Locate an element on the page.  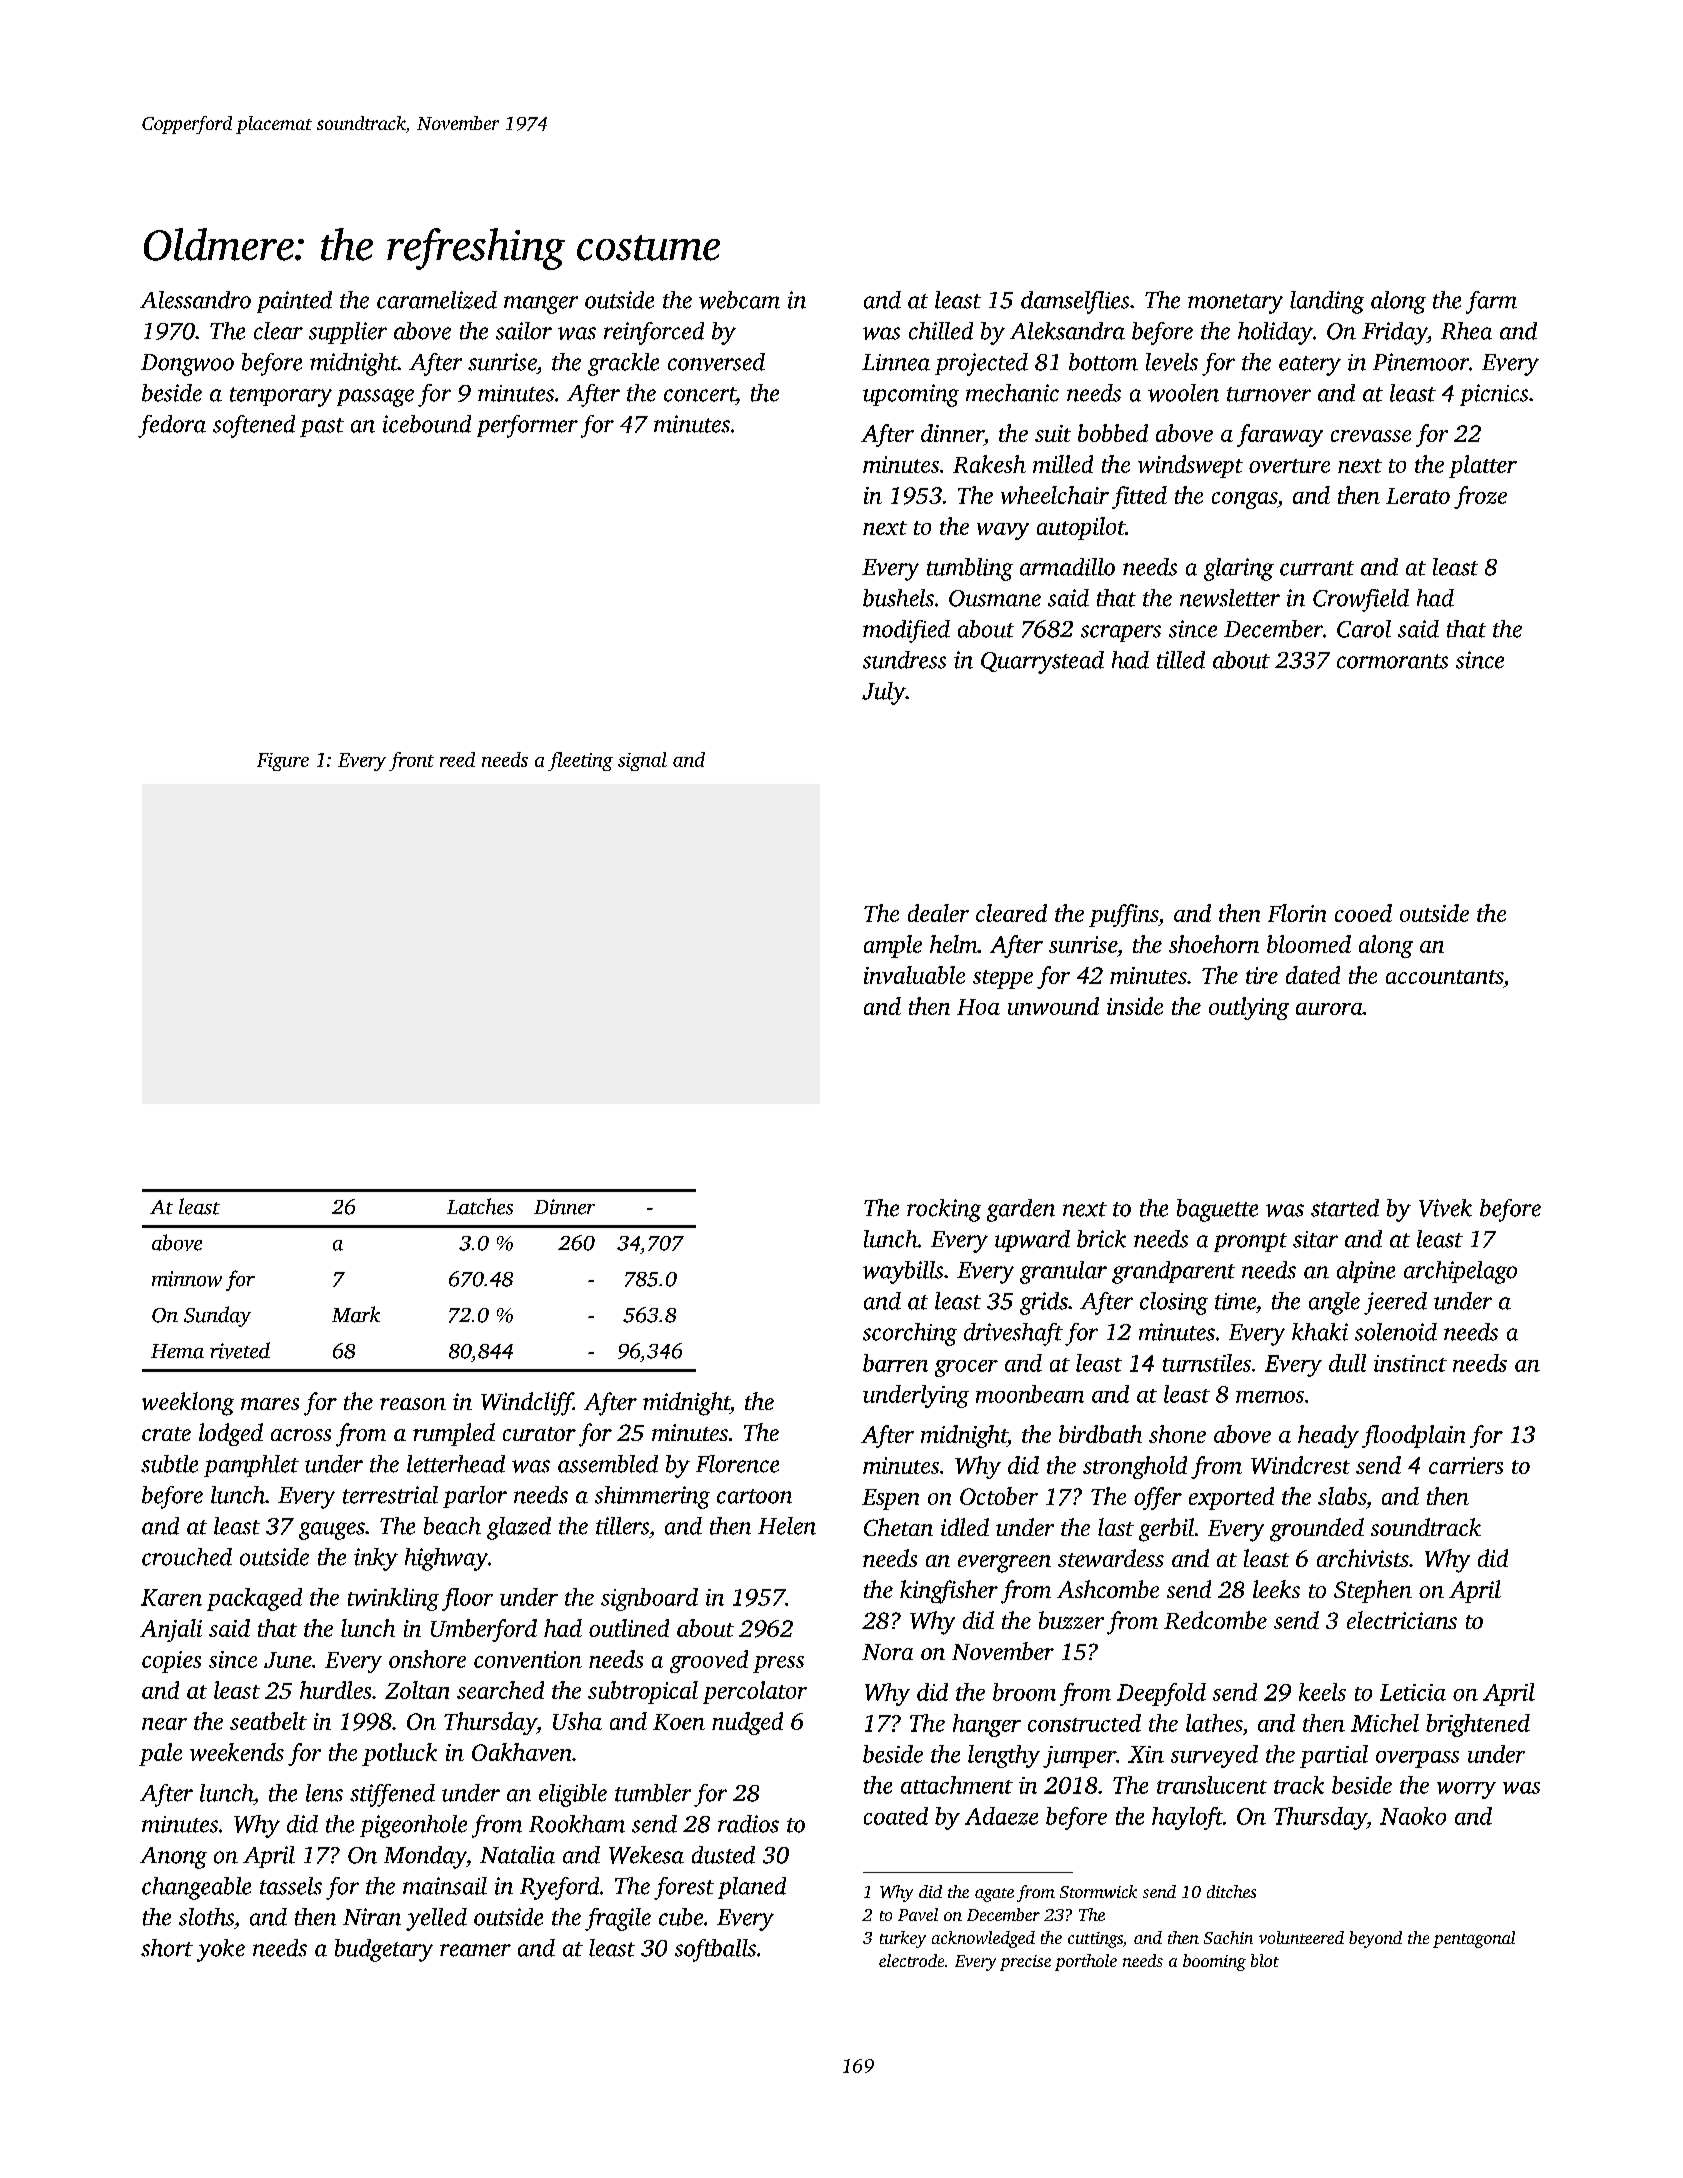
crouched is located at coordinates (187, 1557).
